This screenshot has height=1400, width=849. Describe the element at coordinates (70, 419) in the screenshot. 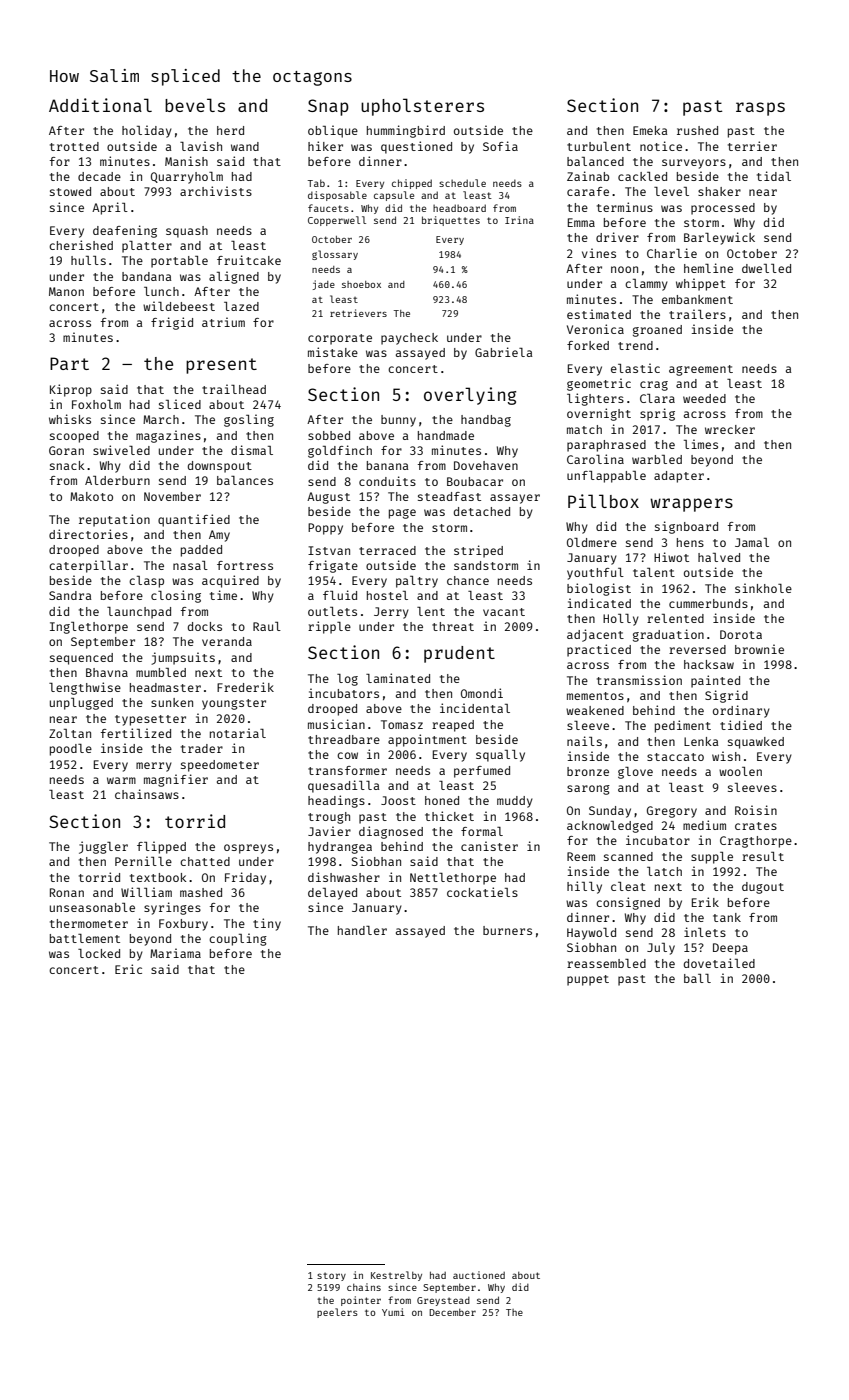

I see `whisks` at that location.
